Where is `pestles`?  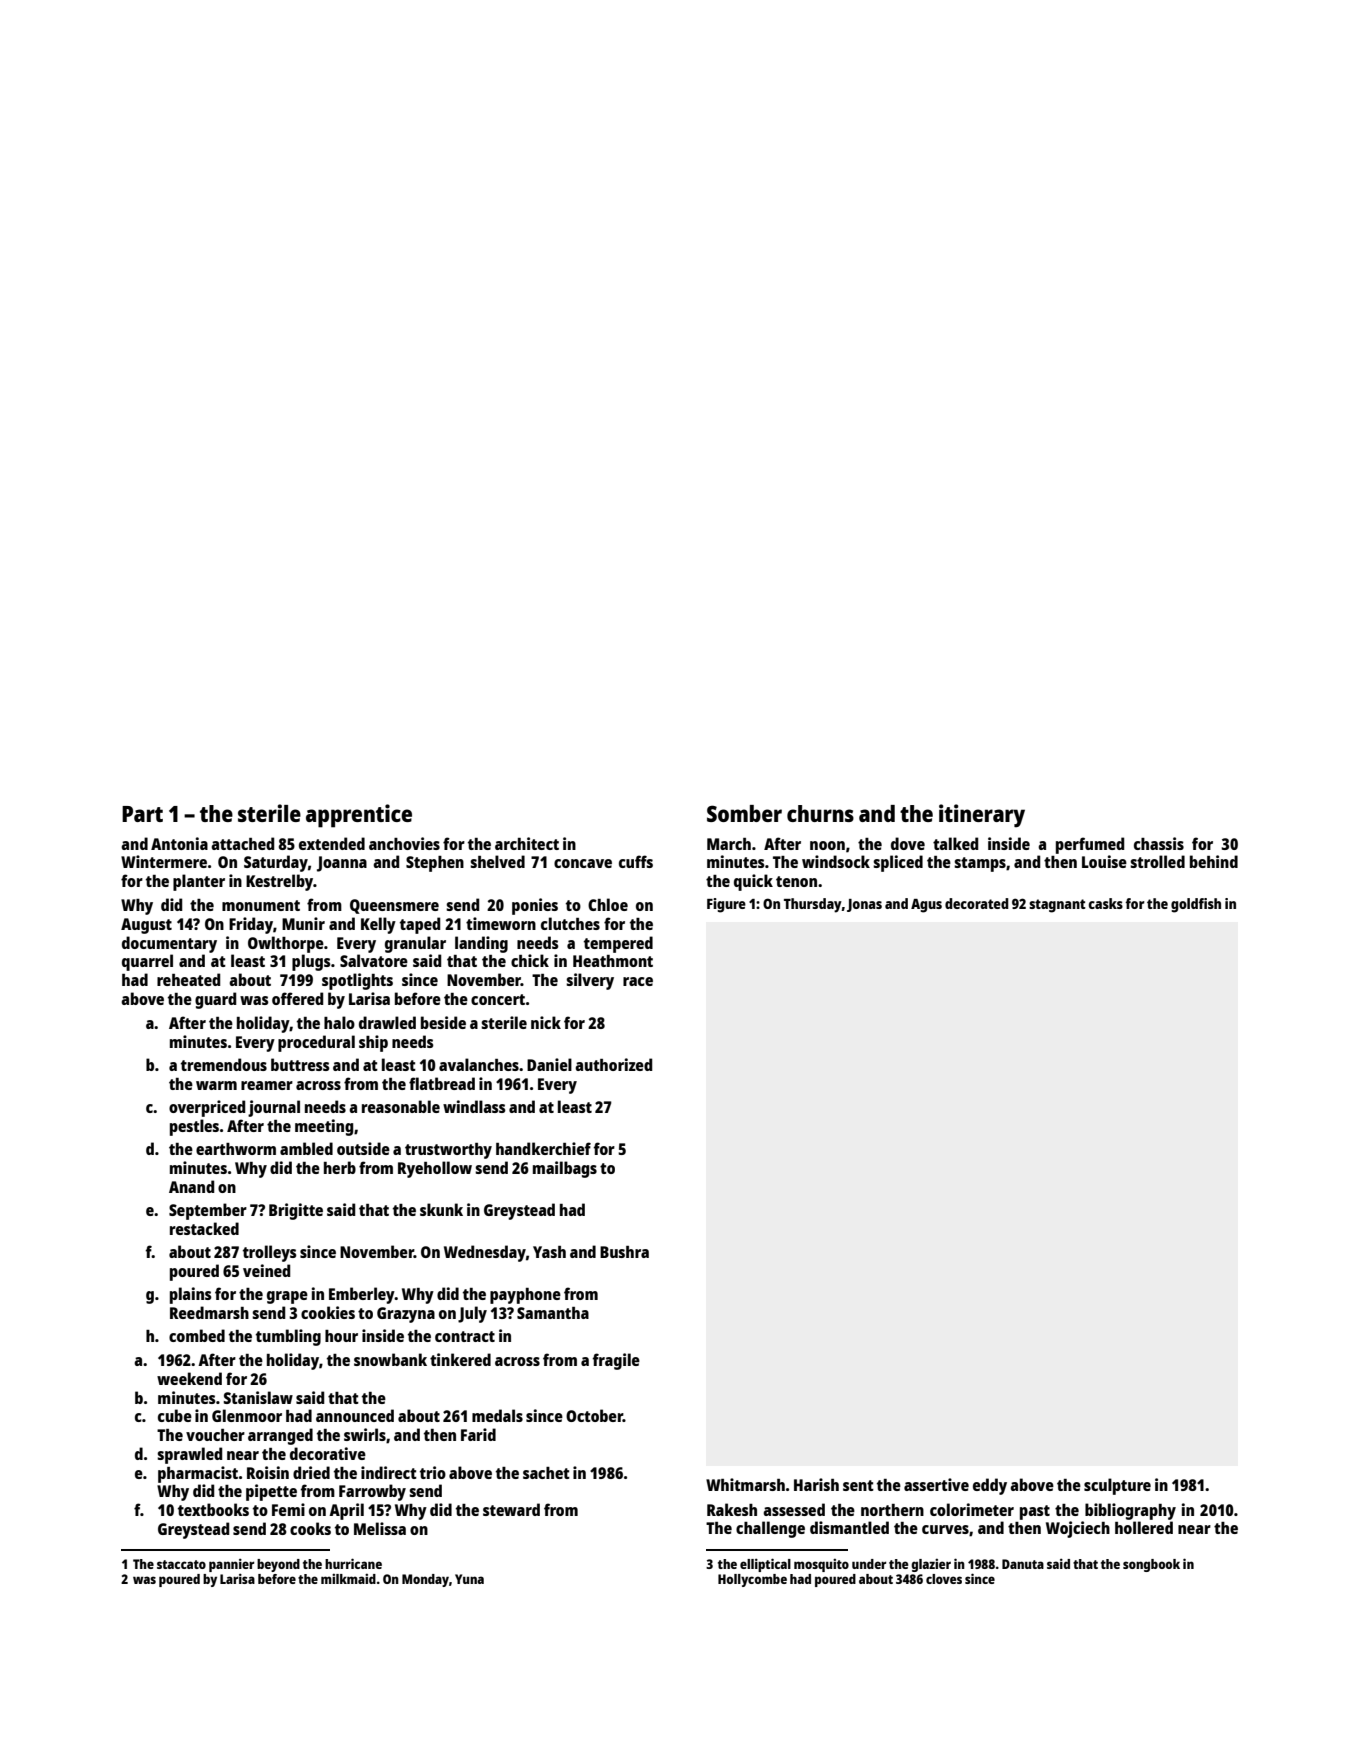
pestles is located at coordinates (194, 1127).
